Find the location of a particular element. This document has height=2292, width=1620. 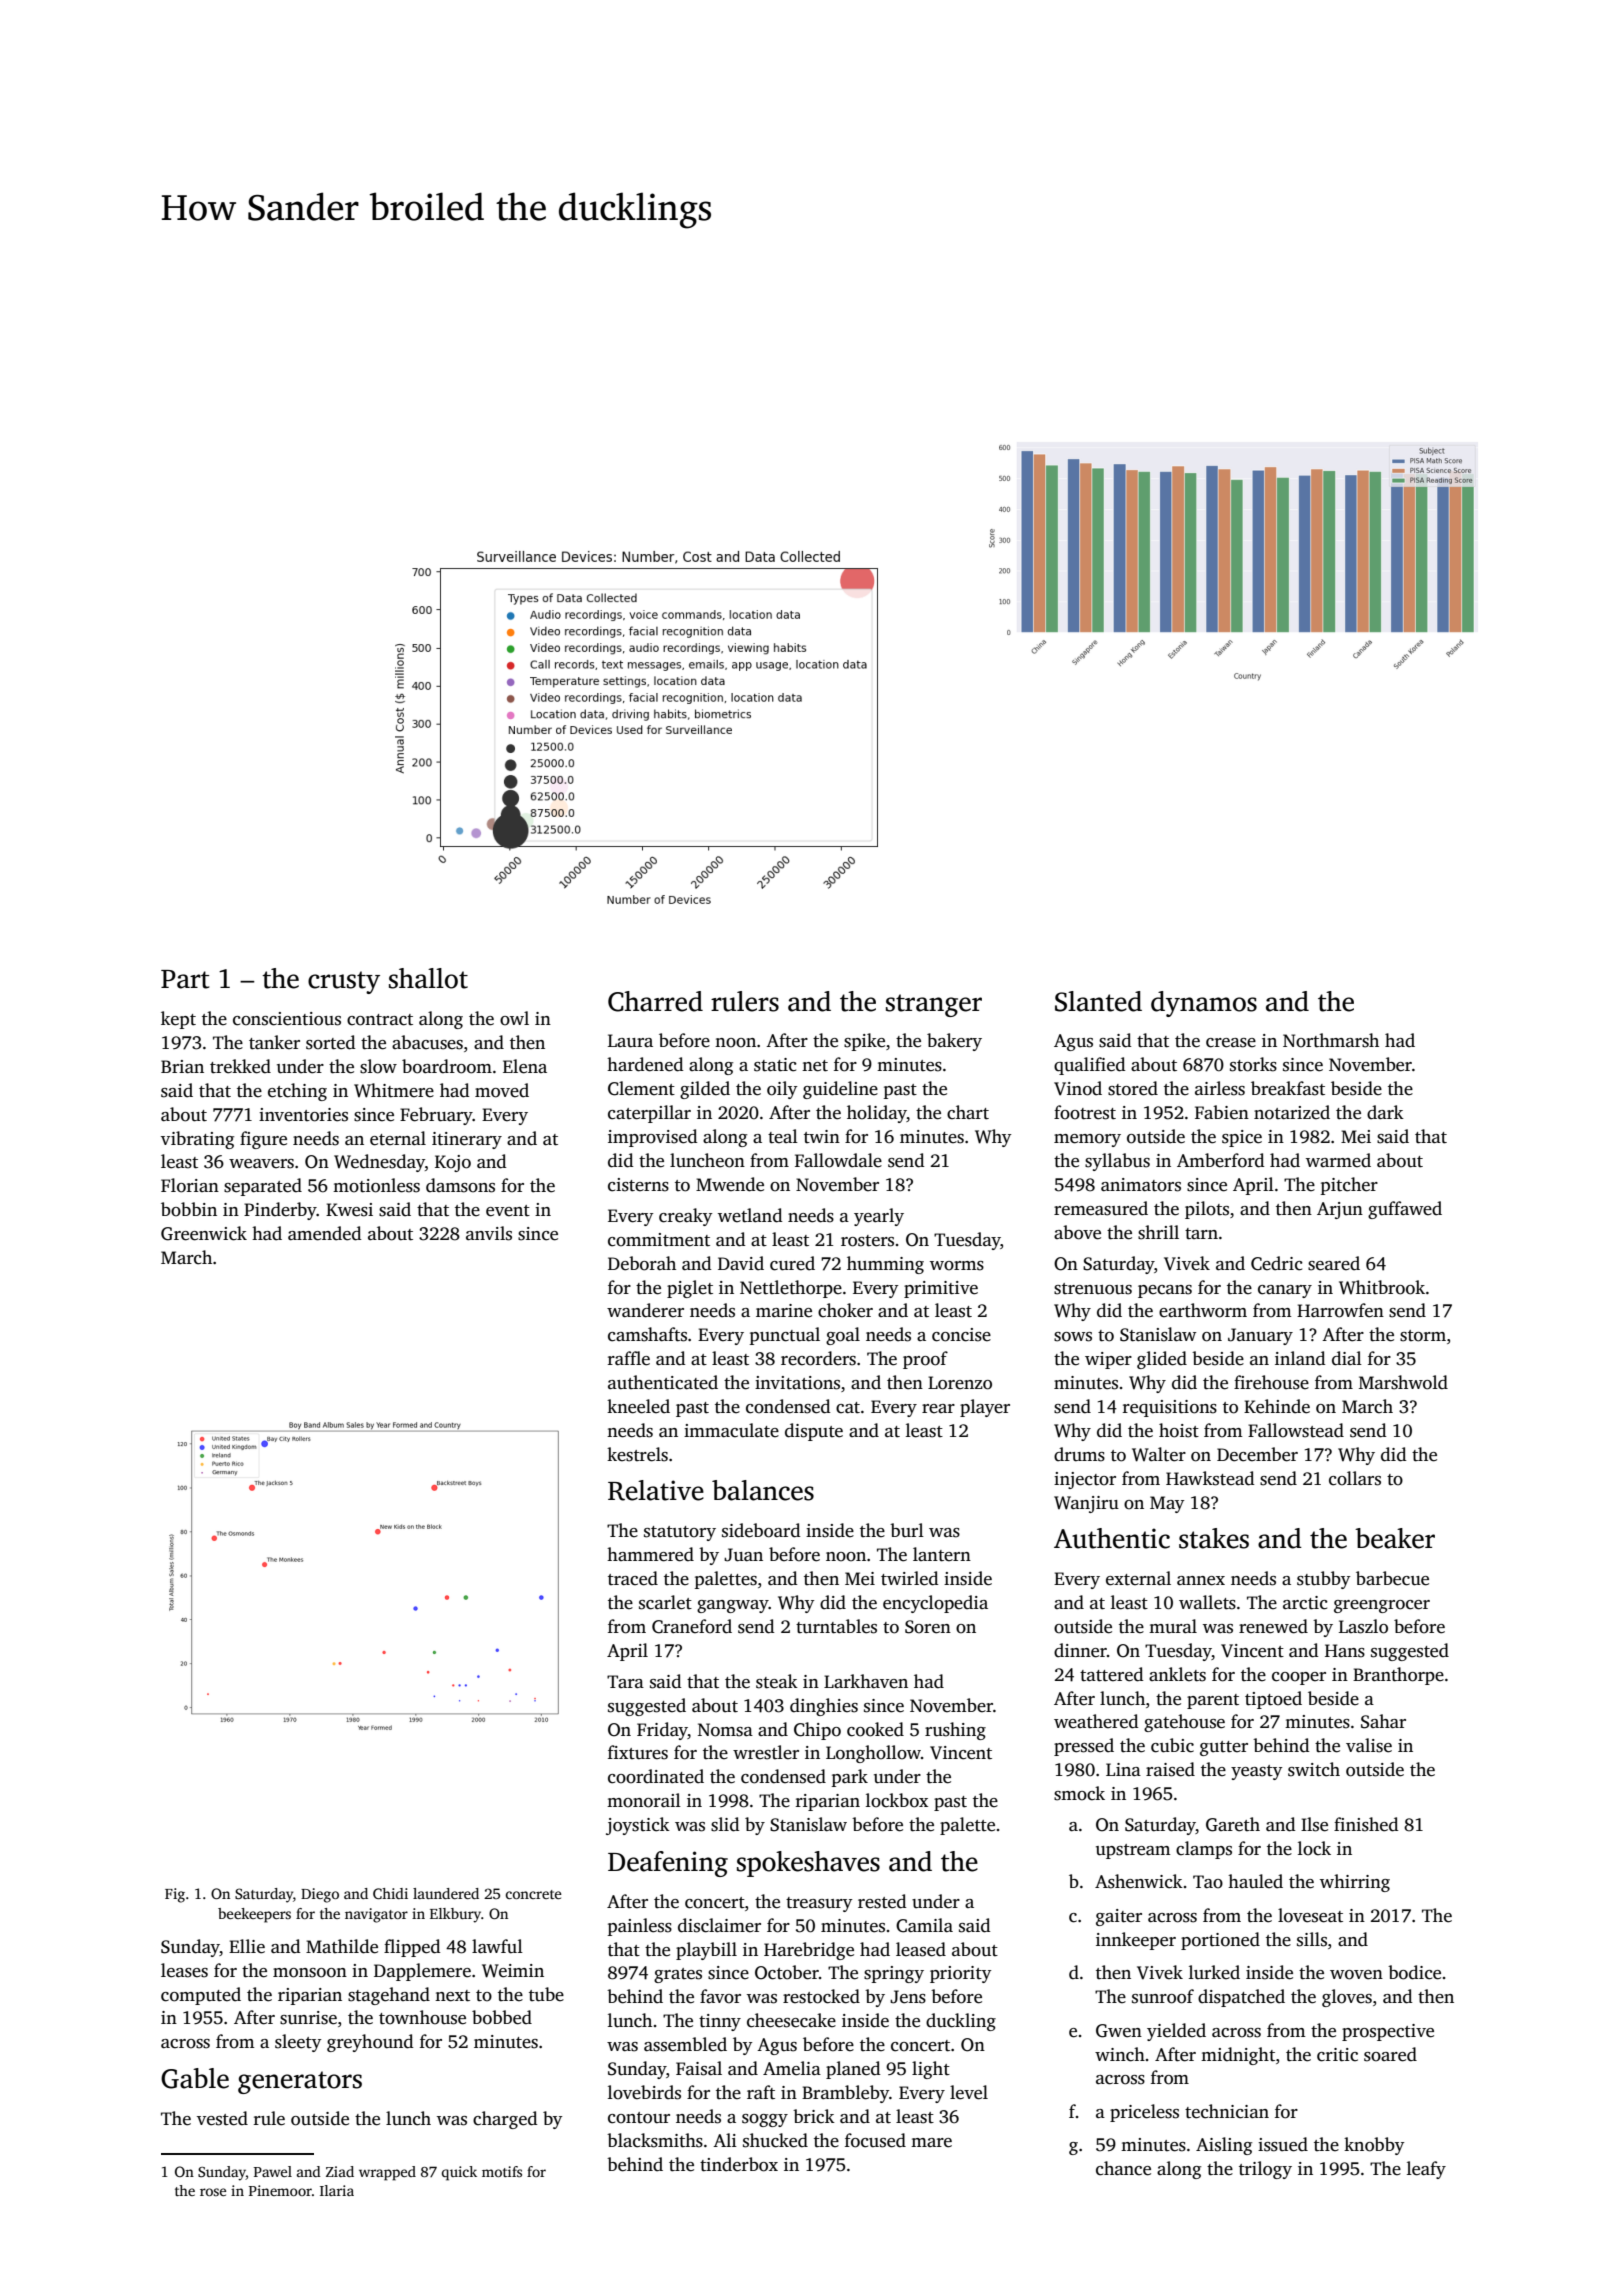

amended is located at coordinates (325, 1233).
